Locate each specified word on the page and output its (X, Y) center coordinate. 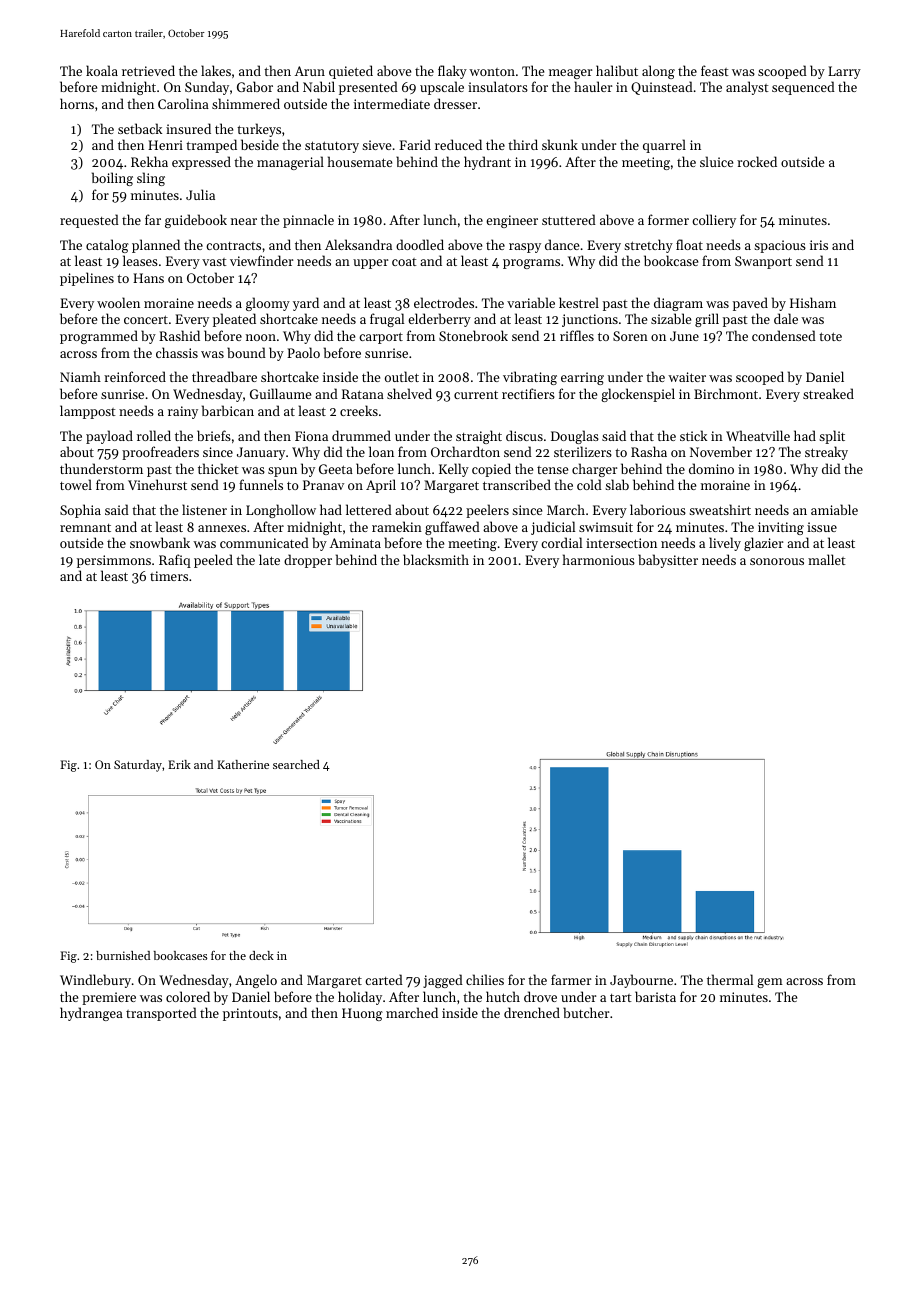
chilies (485, 979)
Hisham (813, 302)
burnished (123, 955)
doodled (420, 244)
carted (384, 979)
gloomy (268, 304)
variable (531, 302)
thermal (730, 979)
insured (188, 128)
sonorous (777, 561)
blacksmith (436, 559)
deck (261, 955)
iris (819, 245)
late (269, 559)
